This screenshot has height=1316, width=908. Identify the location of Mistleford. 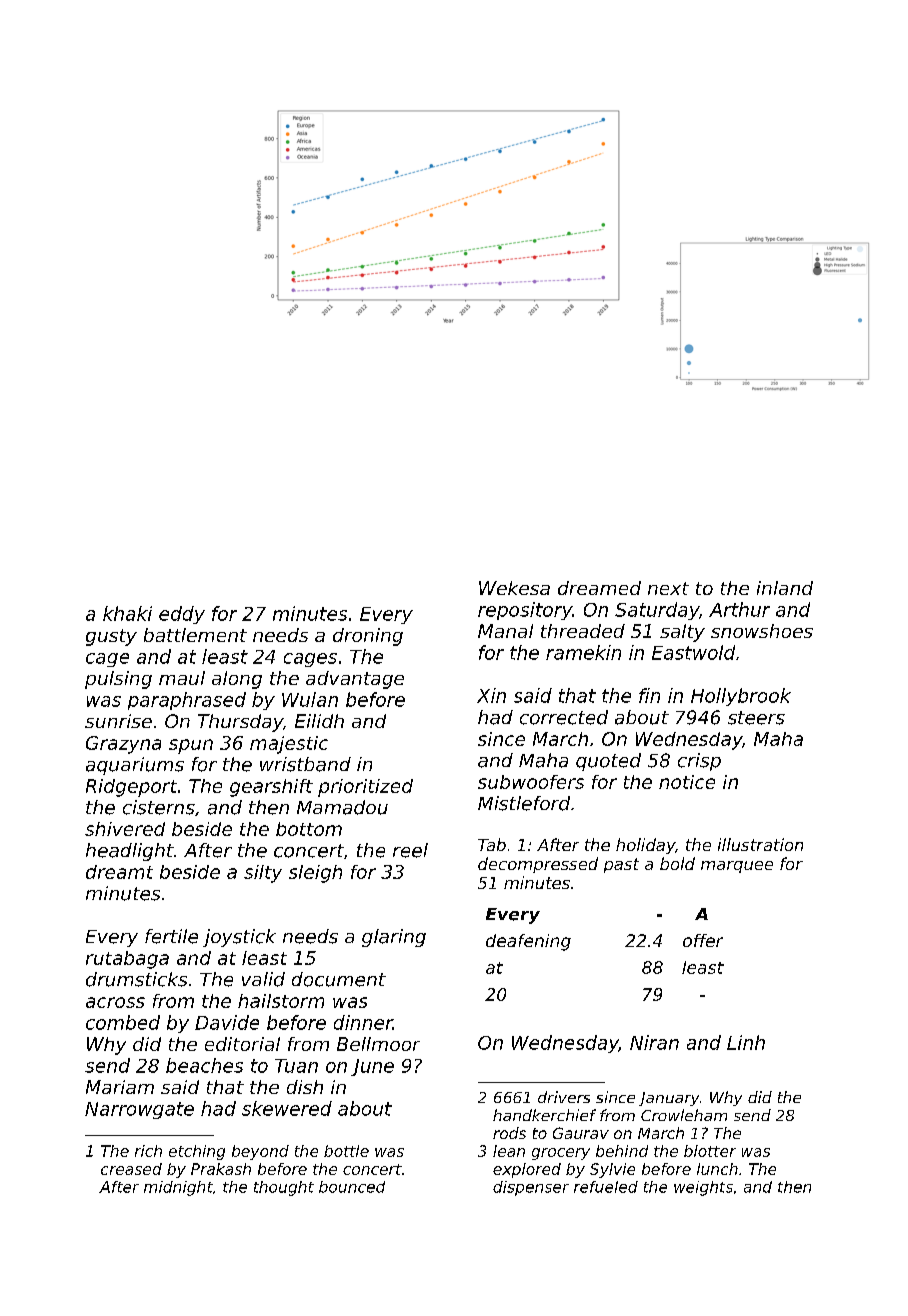
(524, 803).
